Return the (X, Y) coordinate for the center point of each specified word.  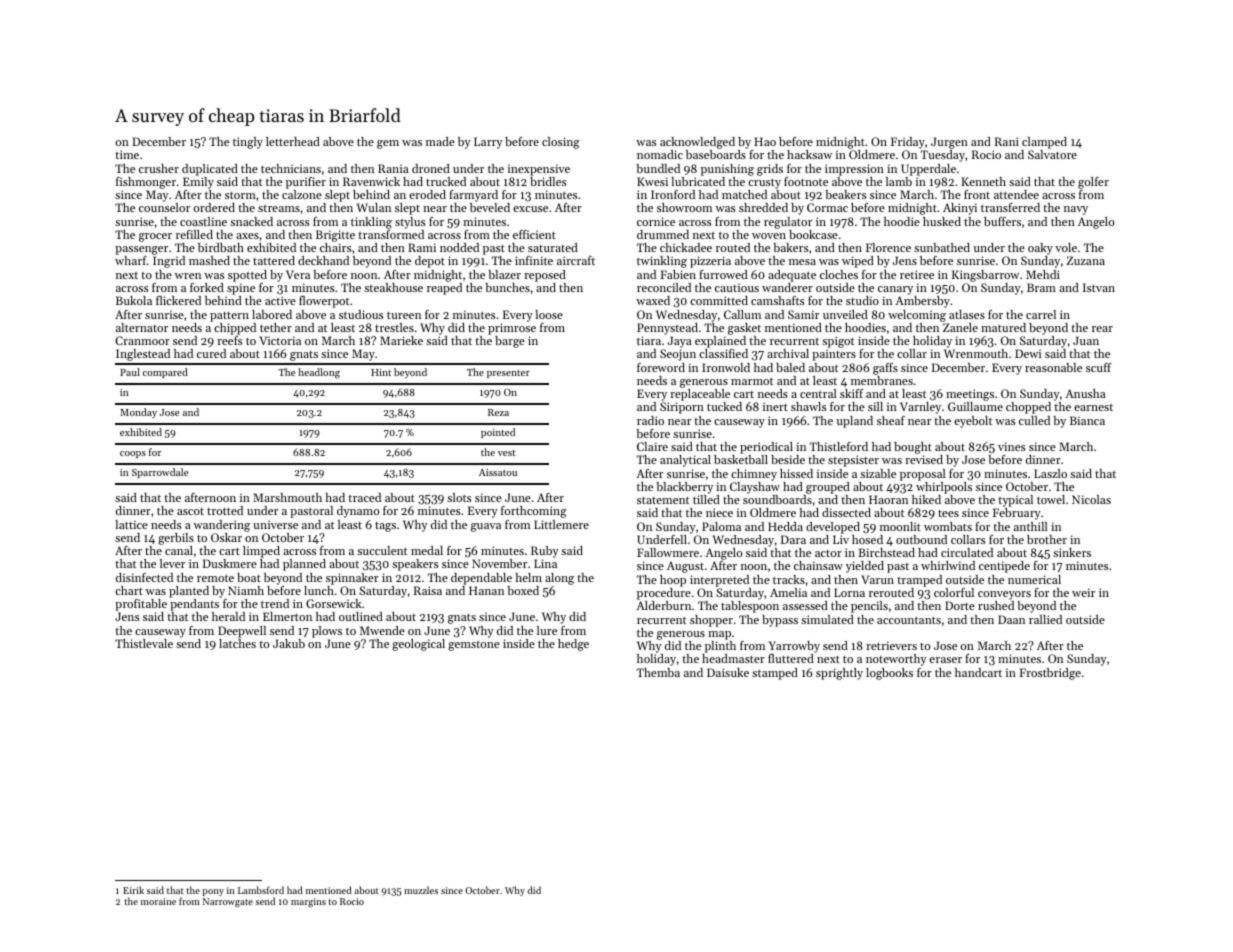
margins (308, 902)
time (127, 154)
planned (304, 565)
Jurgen (949, 143)
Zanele (960, 327)
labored (272, 314)
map (719, 635)
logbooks (889, 674)
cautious (737, 287)
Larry (488, 143)
